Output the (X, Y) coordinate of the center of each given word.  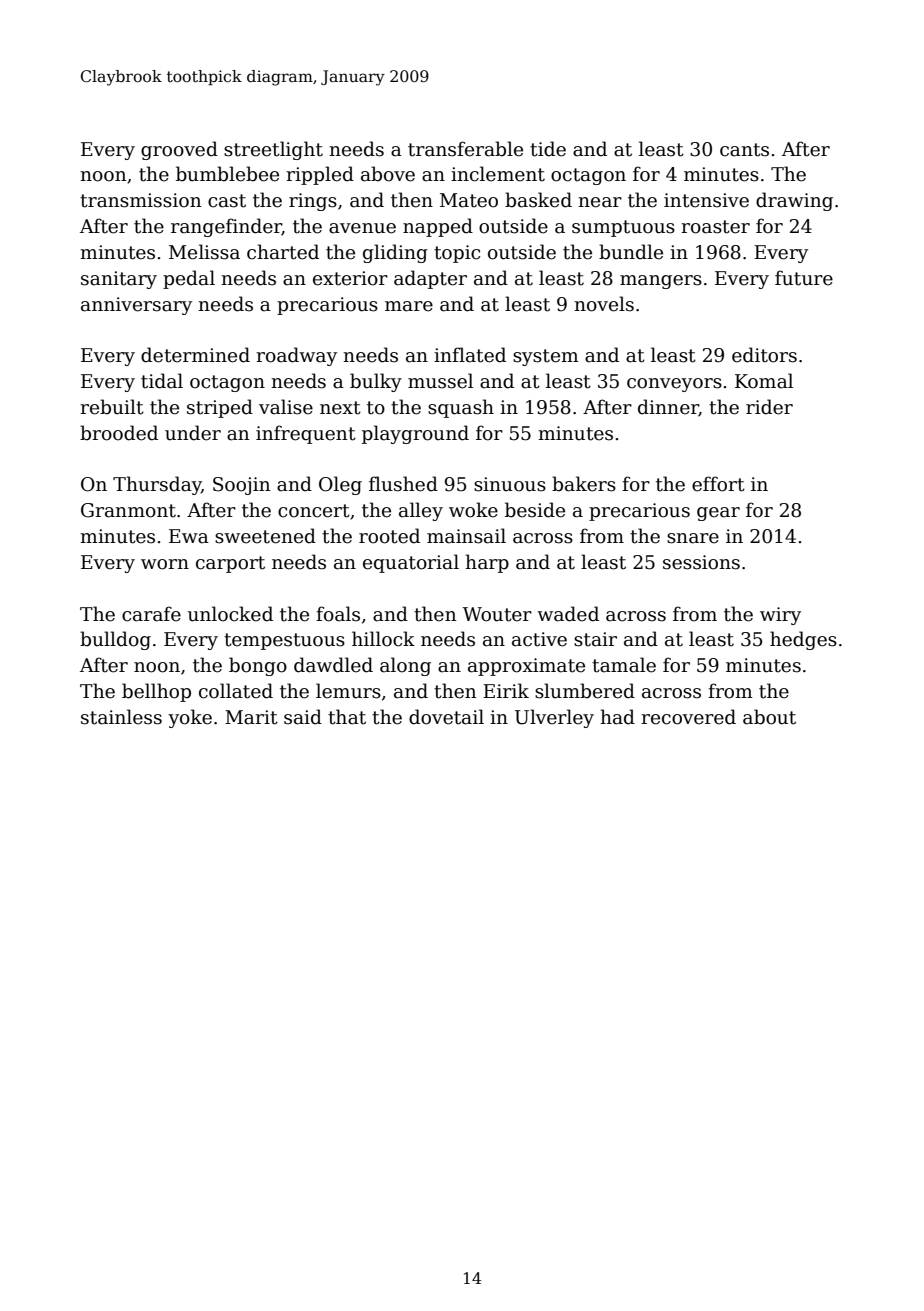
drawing (794, 201)
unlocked (230, 614)
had (617, 717)
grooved (179, 150)
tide (548, 149)
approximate (526, 667)
